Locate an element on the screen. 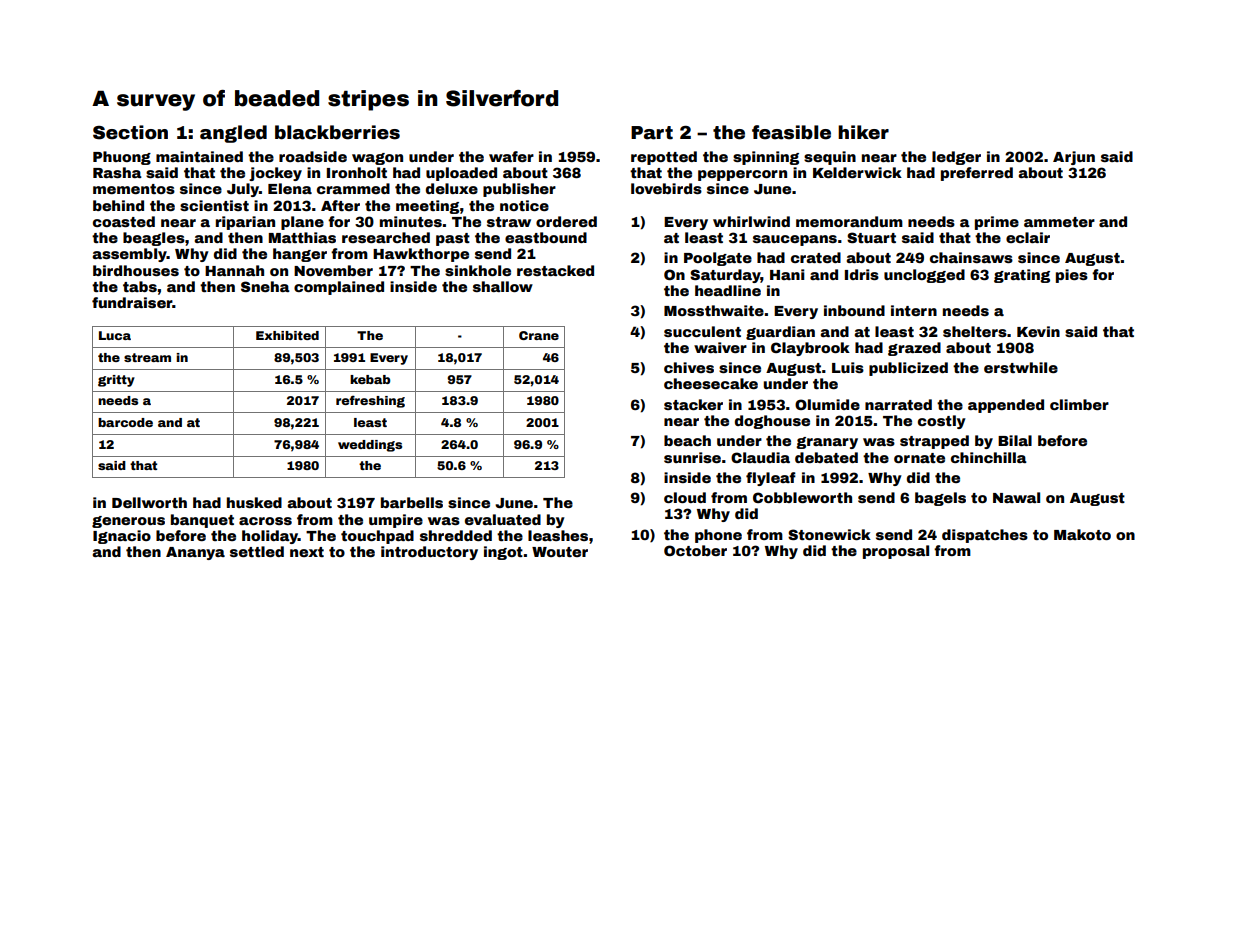 The width and height of the screenshot is (1233, 952). lovebirds is located at coordinates (666, 188).
